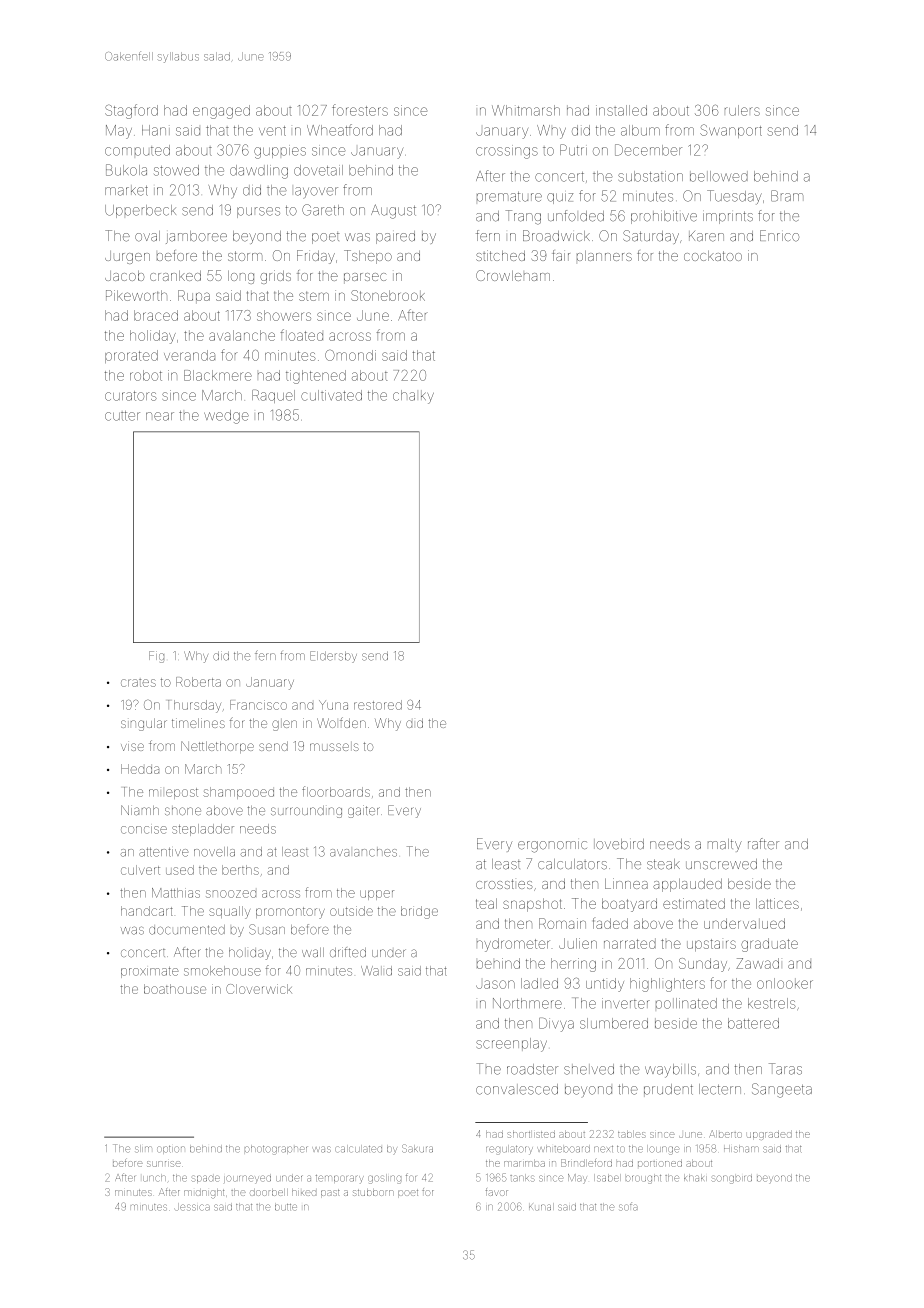 Image resolution: width=924 pixels, height=1308 pixels. Describe the element at coordinates (376, 971) in the screenshot. I see `Walid` at that location.
